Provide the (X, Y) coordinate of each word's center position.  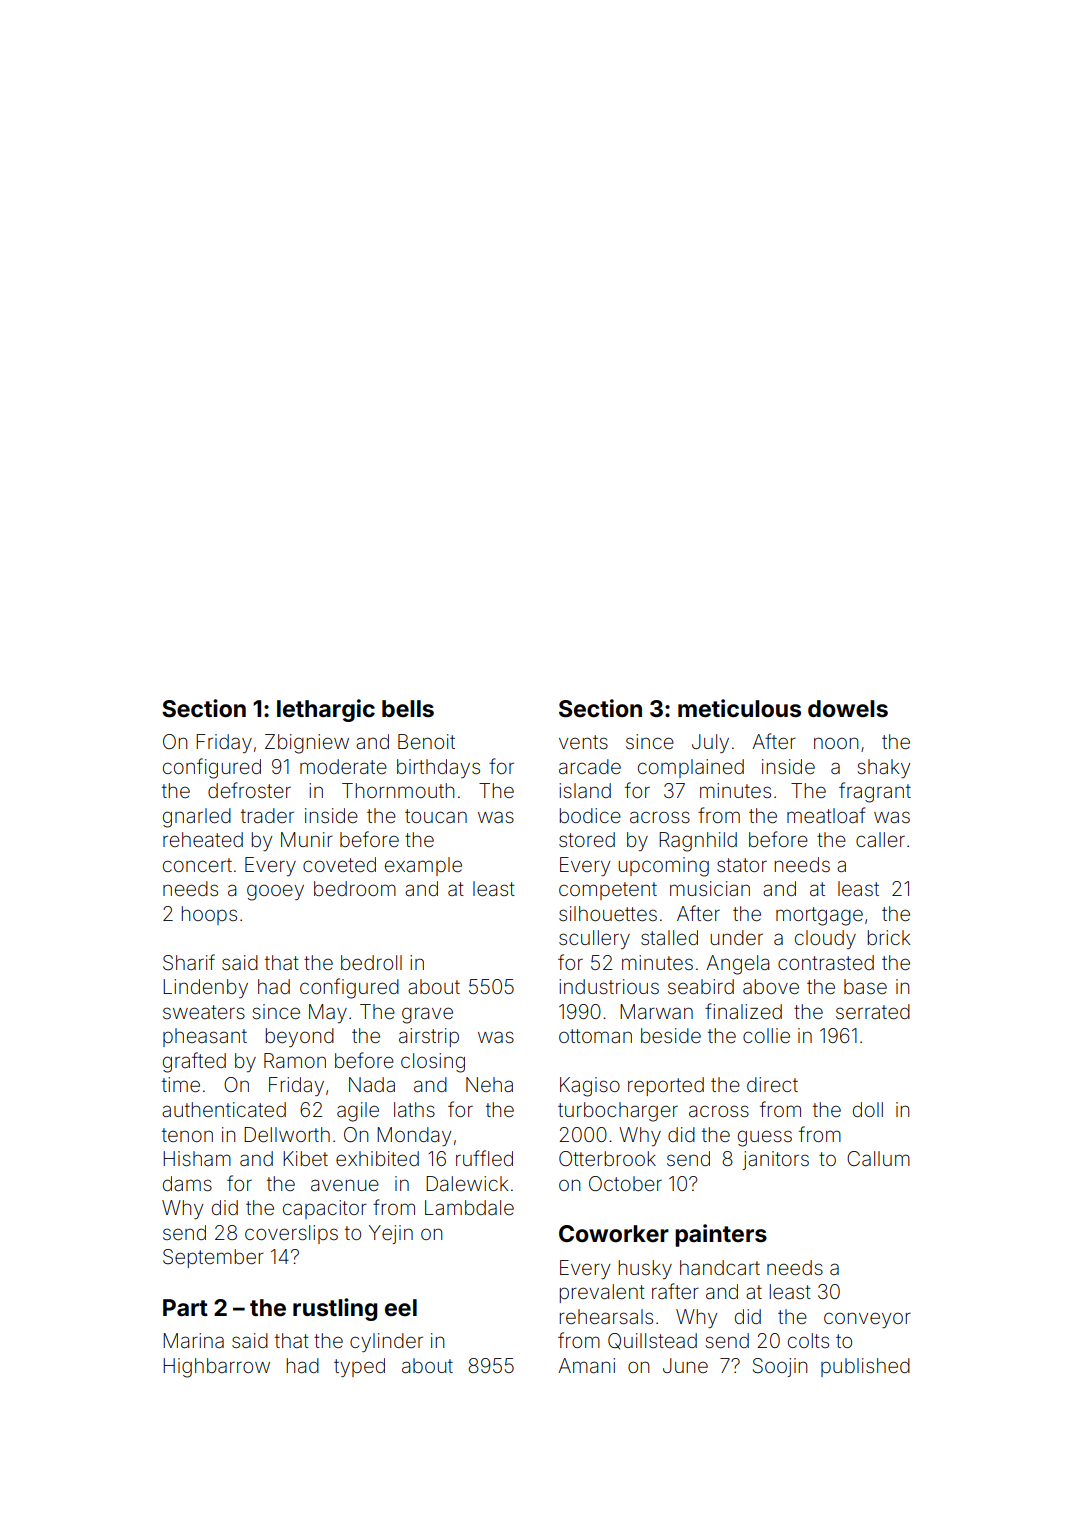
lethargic (326, 710)
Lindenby (205, 988)
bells (408, 709)
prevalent (602, 1293)
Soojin (780, 1367)
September (213, 1258)
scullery (594, 939)
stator (742, 865)
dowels (848, 709)
